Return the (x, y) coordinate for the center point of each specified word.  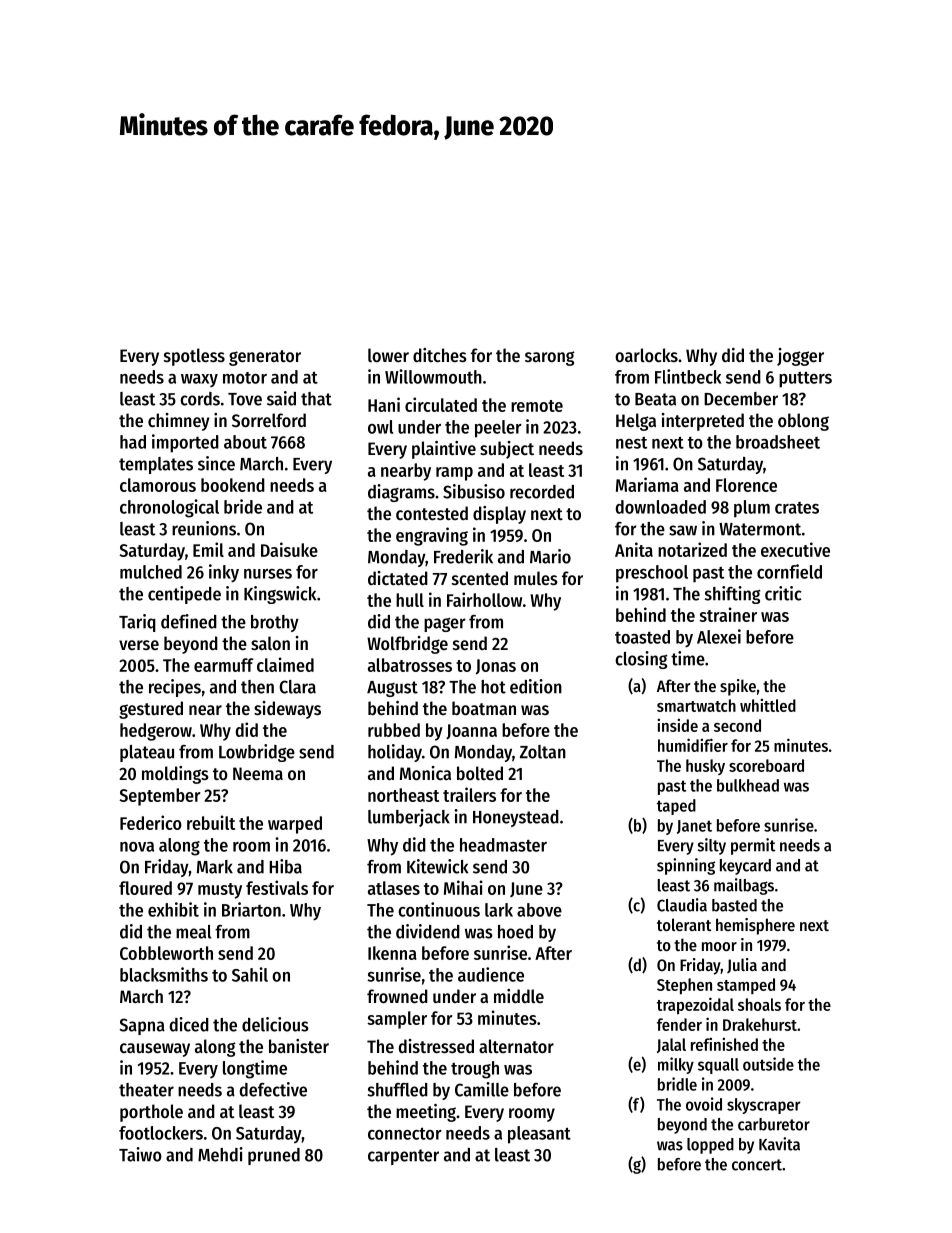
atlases (394, 888)
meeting (426, 1113)
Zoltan (543, 752)
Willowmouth (433, 376)
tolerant (684, 924)
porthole (151, 1113)
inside (677, 725)
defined (189, 621)
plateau (147, 753)
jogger (800, 357)
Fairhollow (484, 599)
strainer (728, 614)
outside (768, 1064)
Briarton (251, 909)
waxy (199, 380)
